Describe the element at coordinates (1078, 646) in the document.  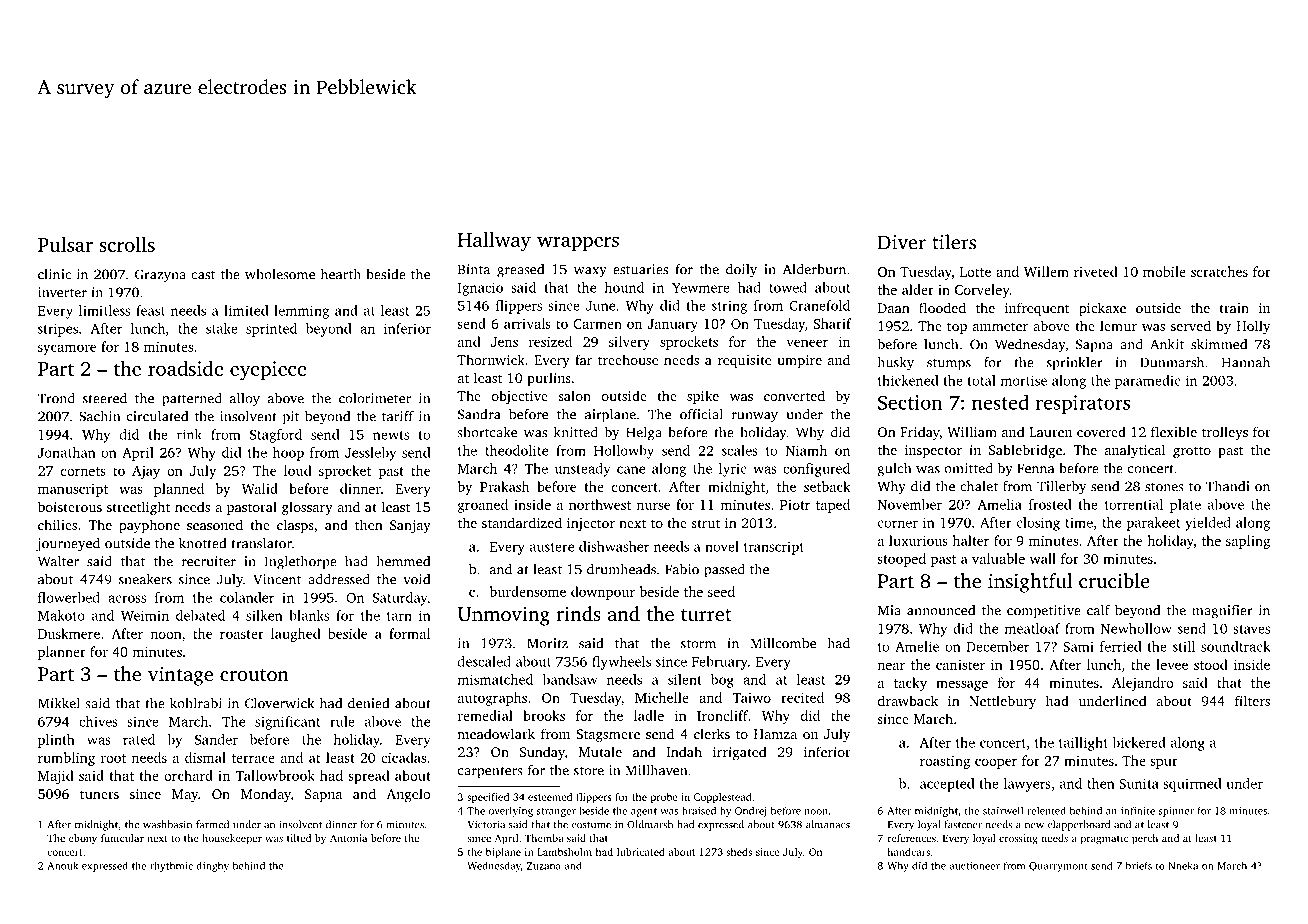
I see `Sami` at that location.
